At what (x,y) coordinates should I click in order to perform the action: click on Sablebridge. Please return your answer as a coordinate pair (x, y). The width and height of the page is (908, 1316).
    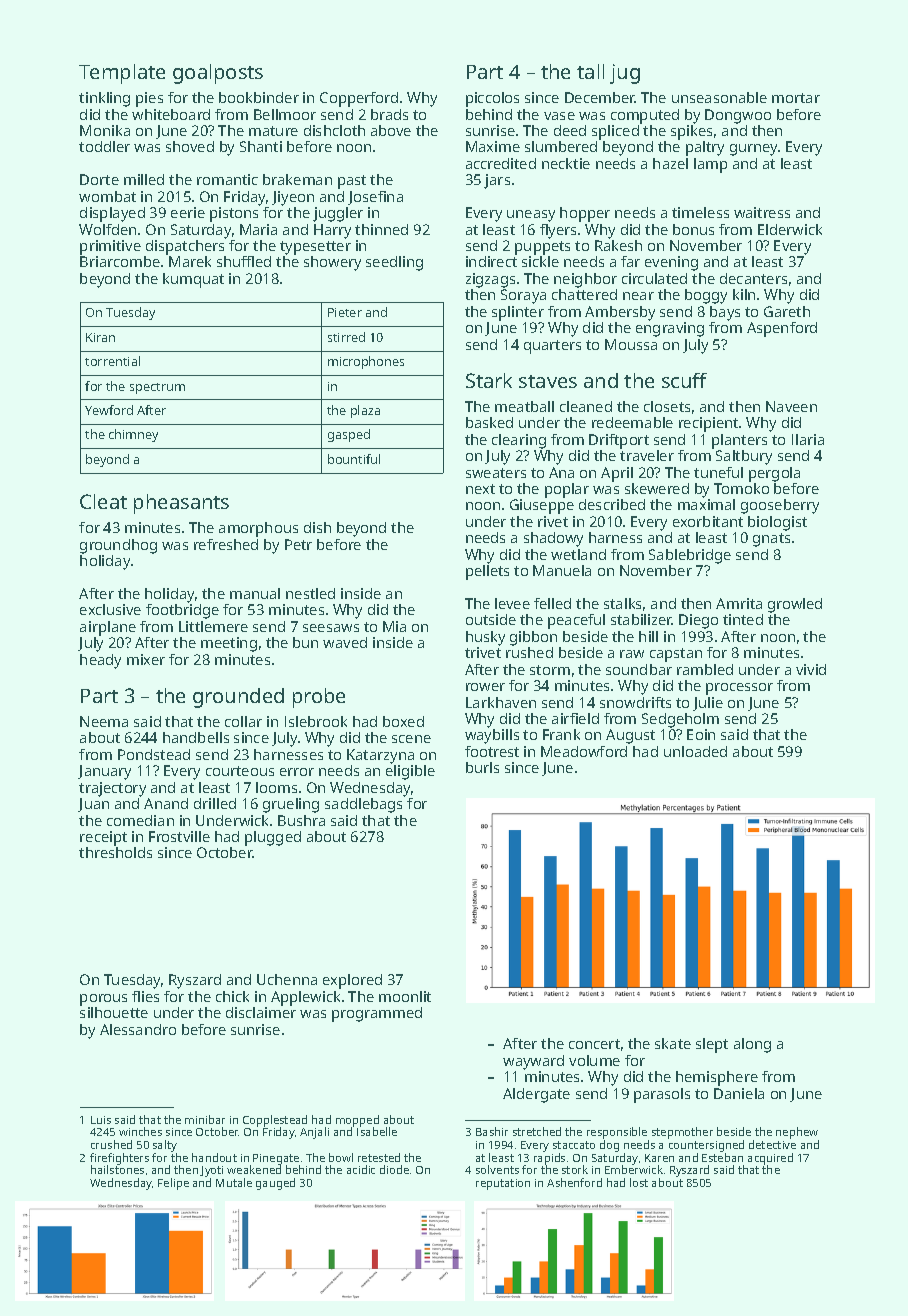
    Looking at the image, I should click on (690, 556).
